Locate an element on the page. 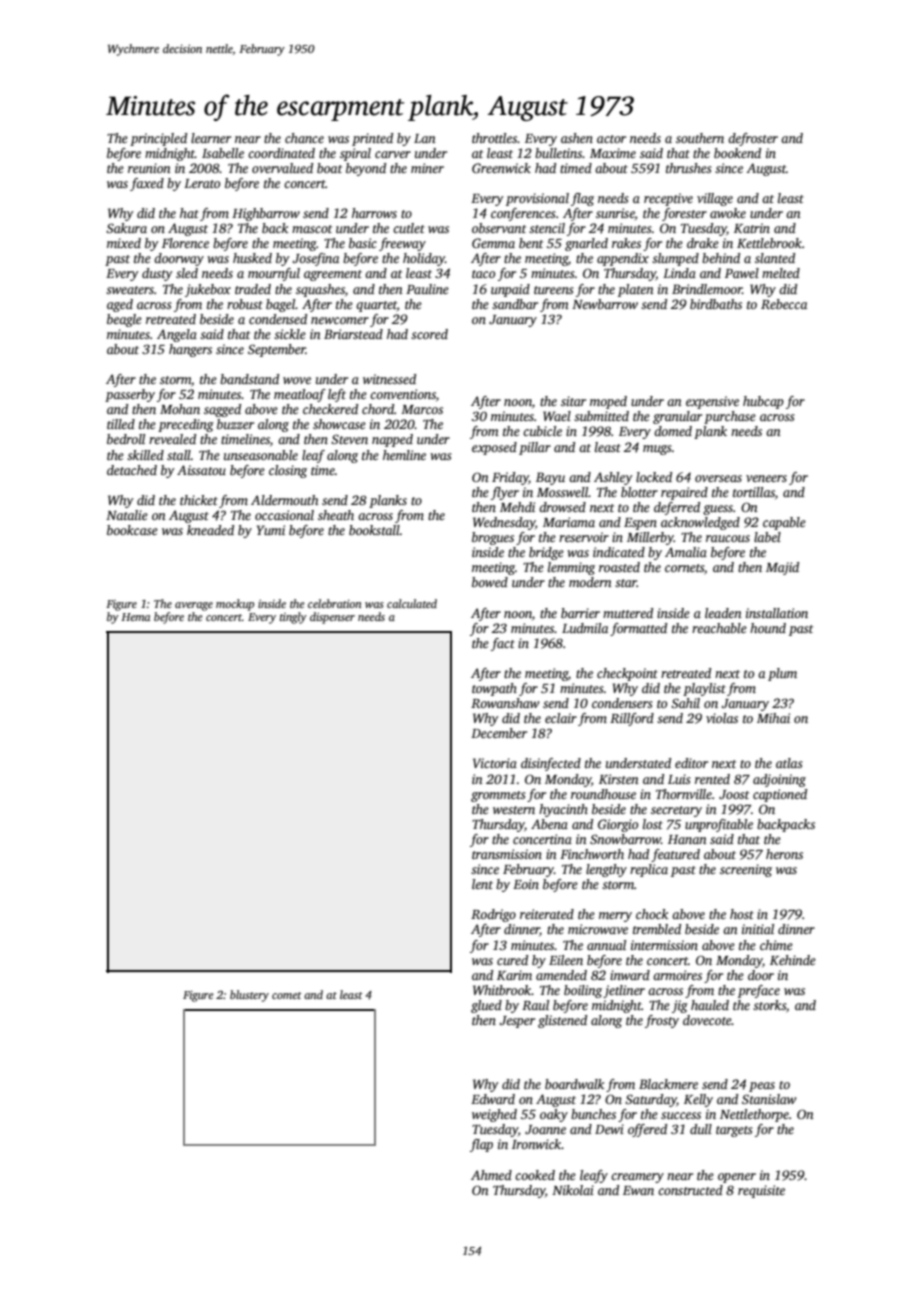 This document has width=924, height=1308. Greenwick is located at coordinates (501, 168).
